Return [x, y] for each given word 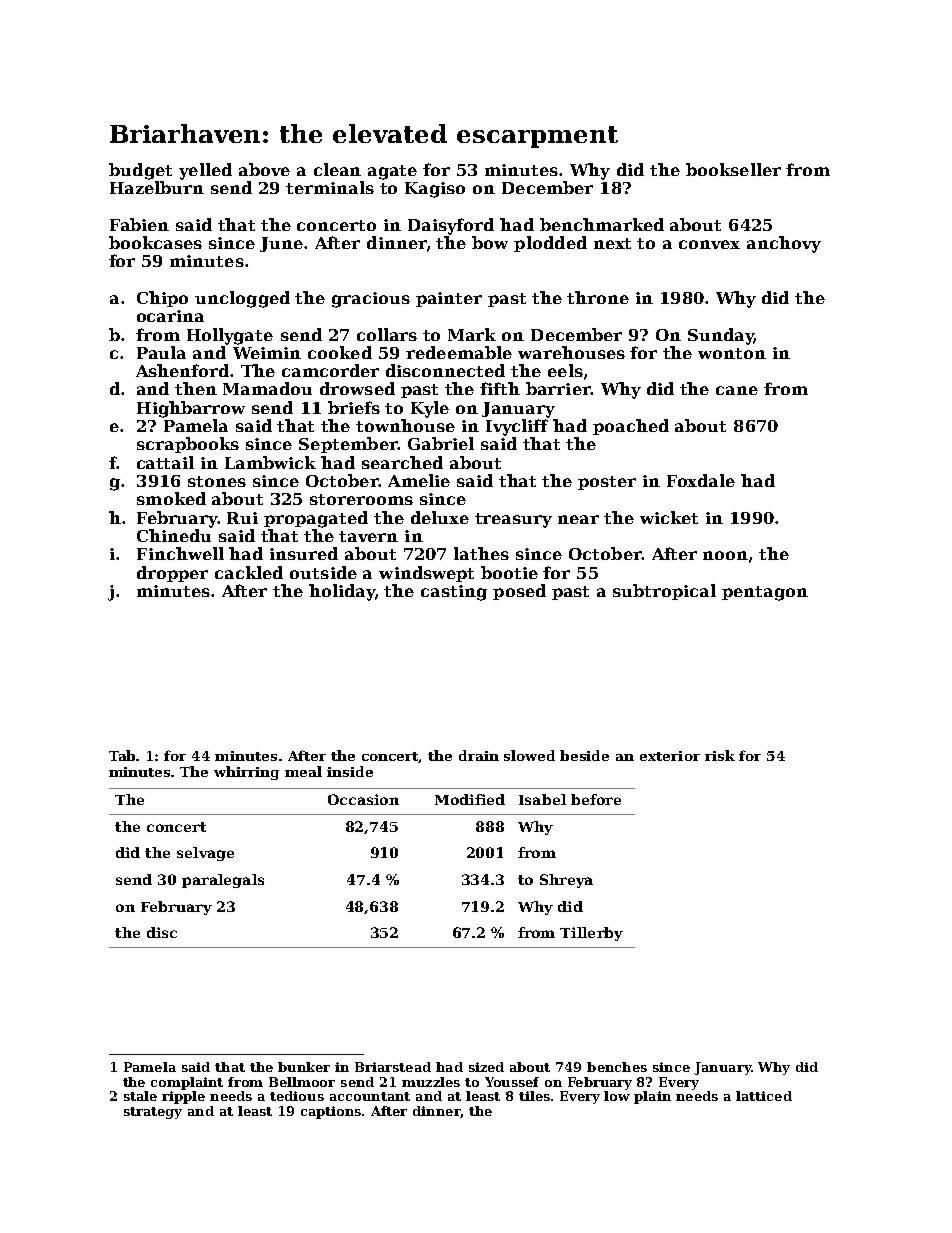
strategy [153, 1113]
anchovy [784, 244]
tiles [534, 1096]
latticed [764, 1096]
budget [140, 171]
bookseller [733, 169]
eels [565, 370]
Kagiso [435, 190]
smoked [171, 498]
